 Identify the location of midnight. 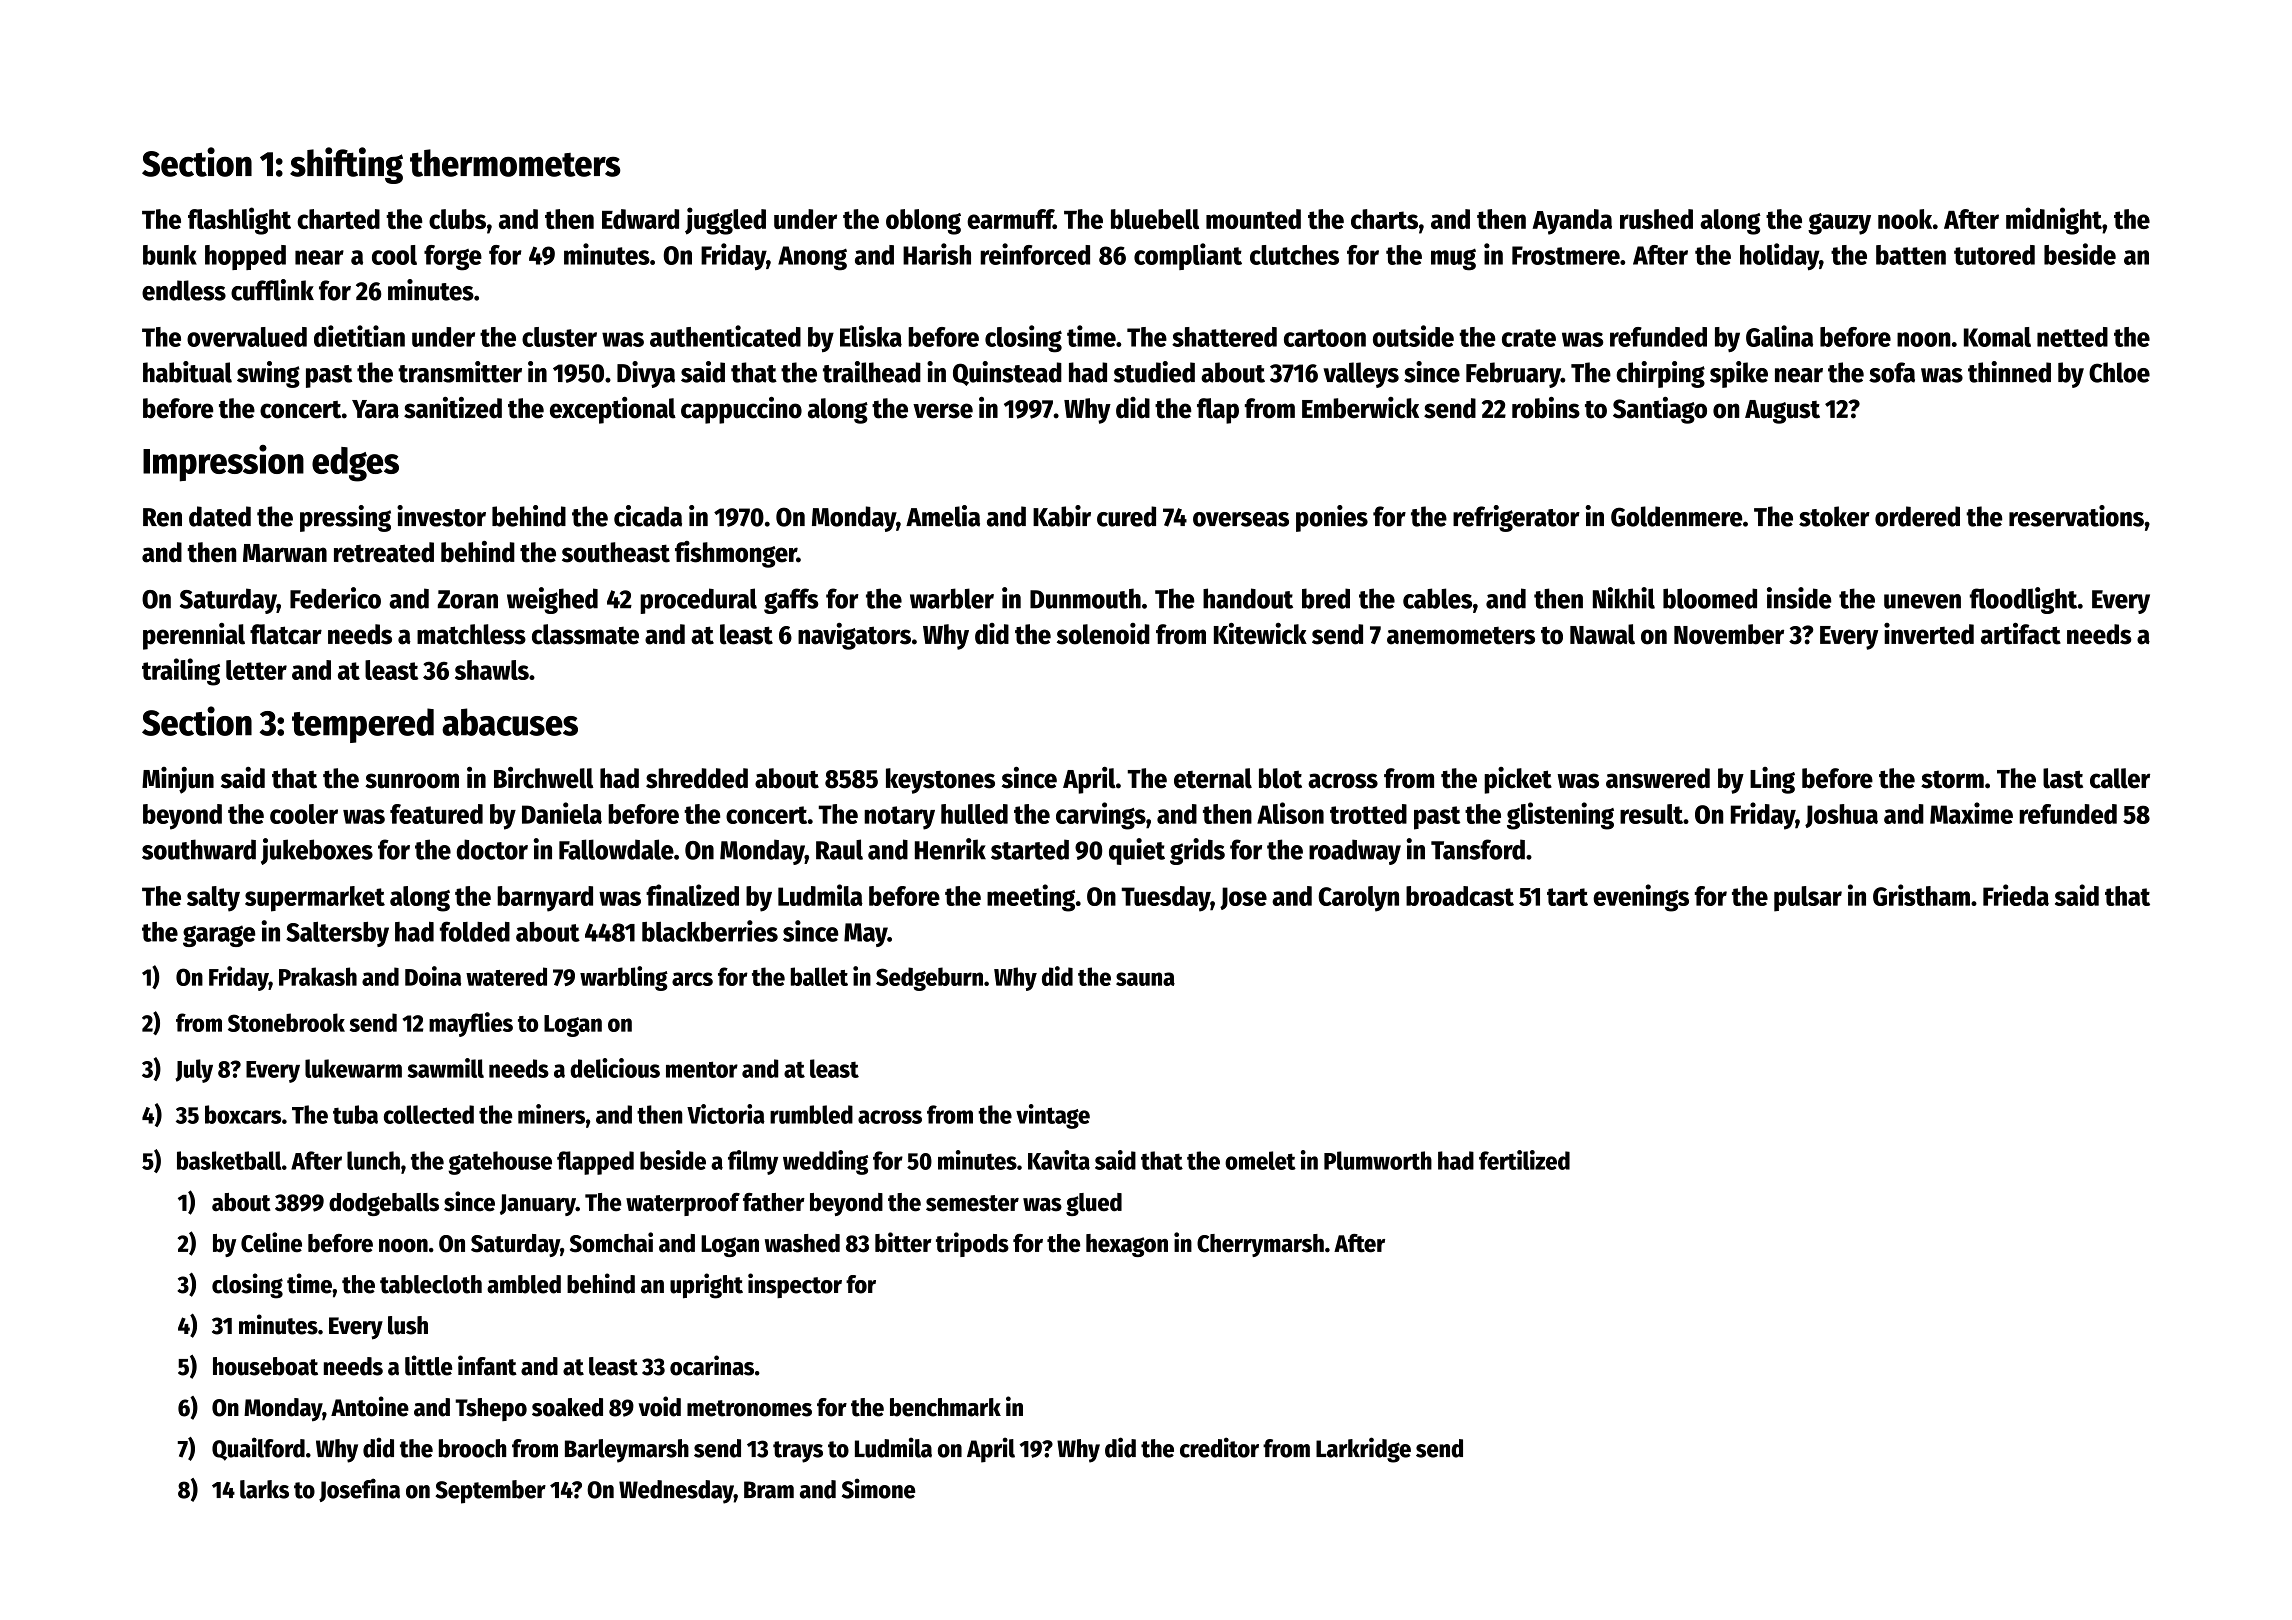
(2054, 221).
